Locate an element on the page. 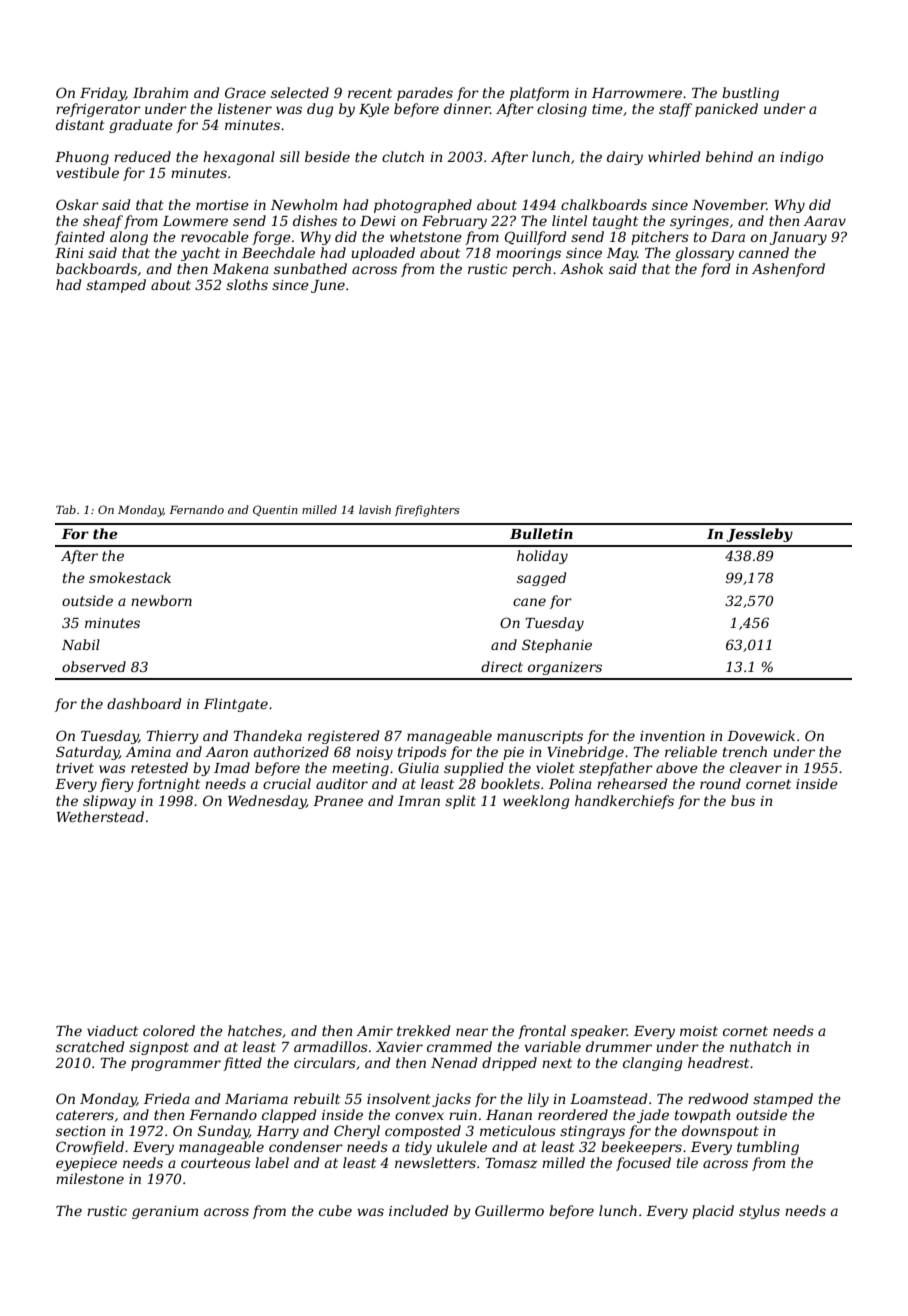  indigo is located at coordinates (801, 158).
